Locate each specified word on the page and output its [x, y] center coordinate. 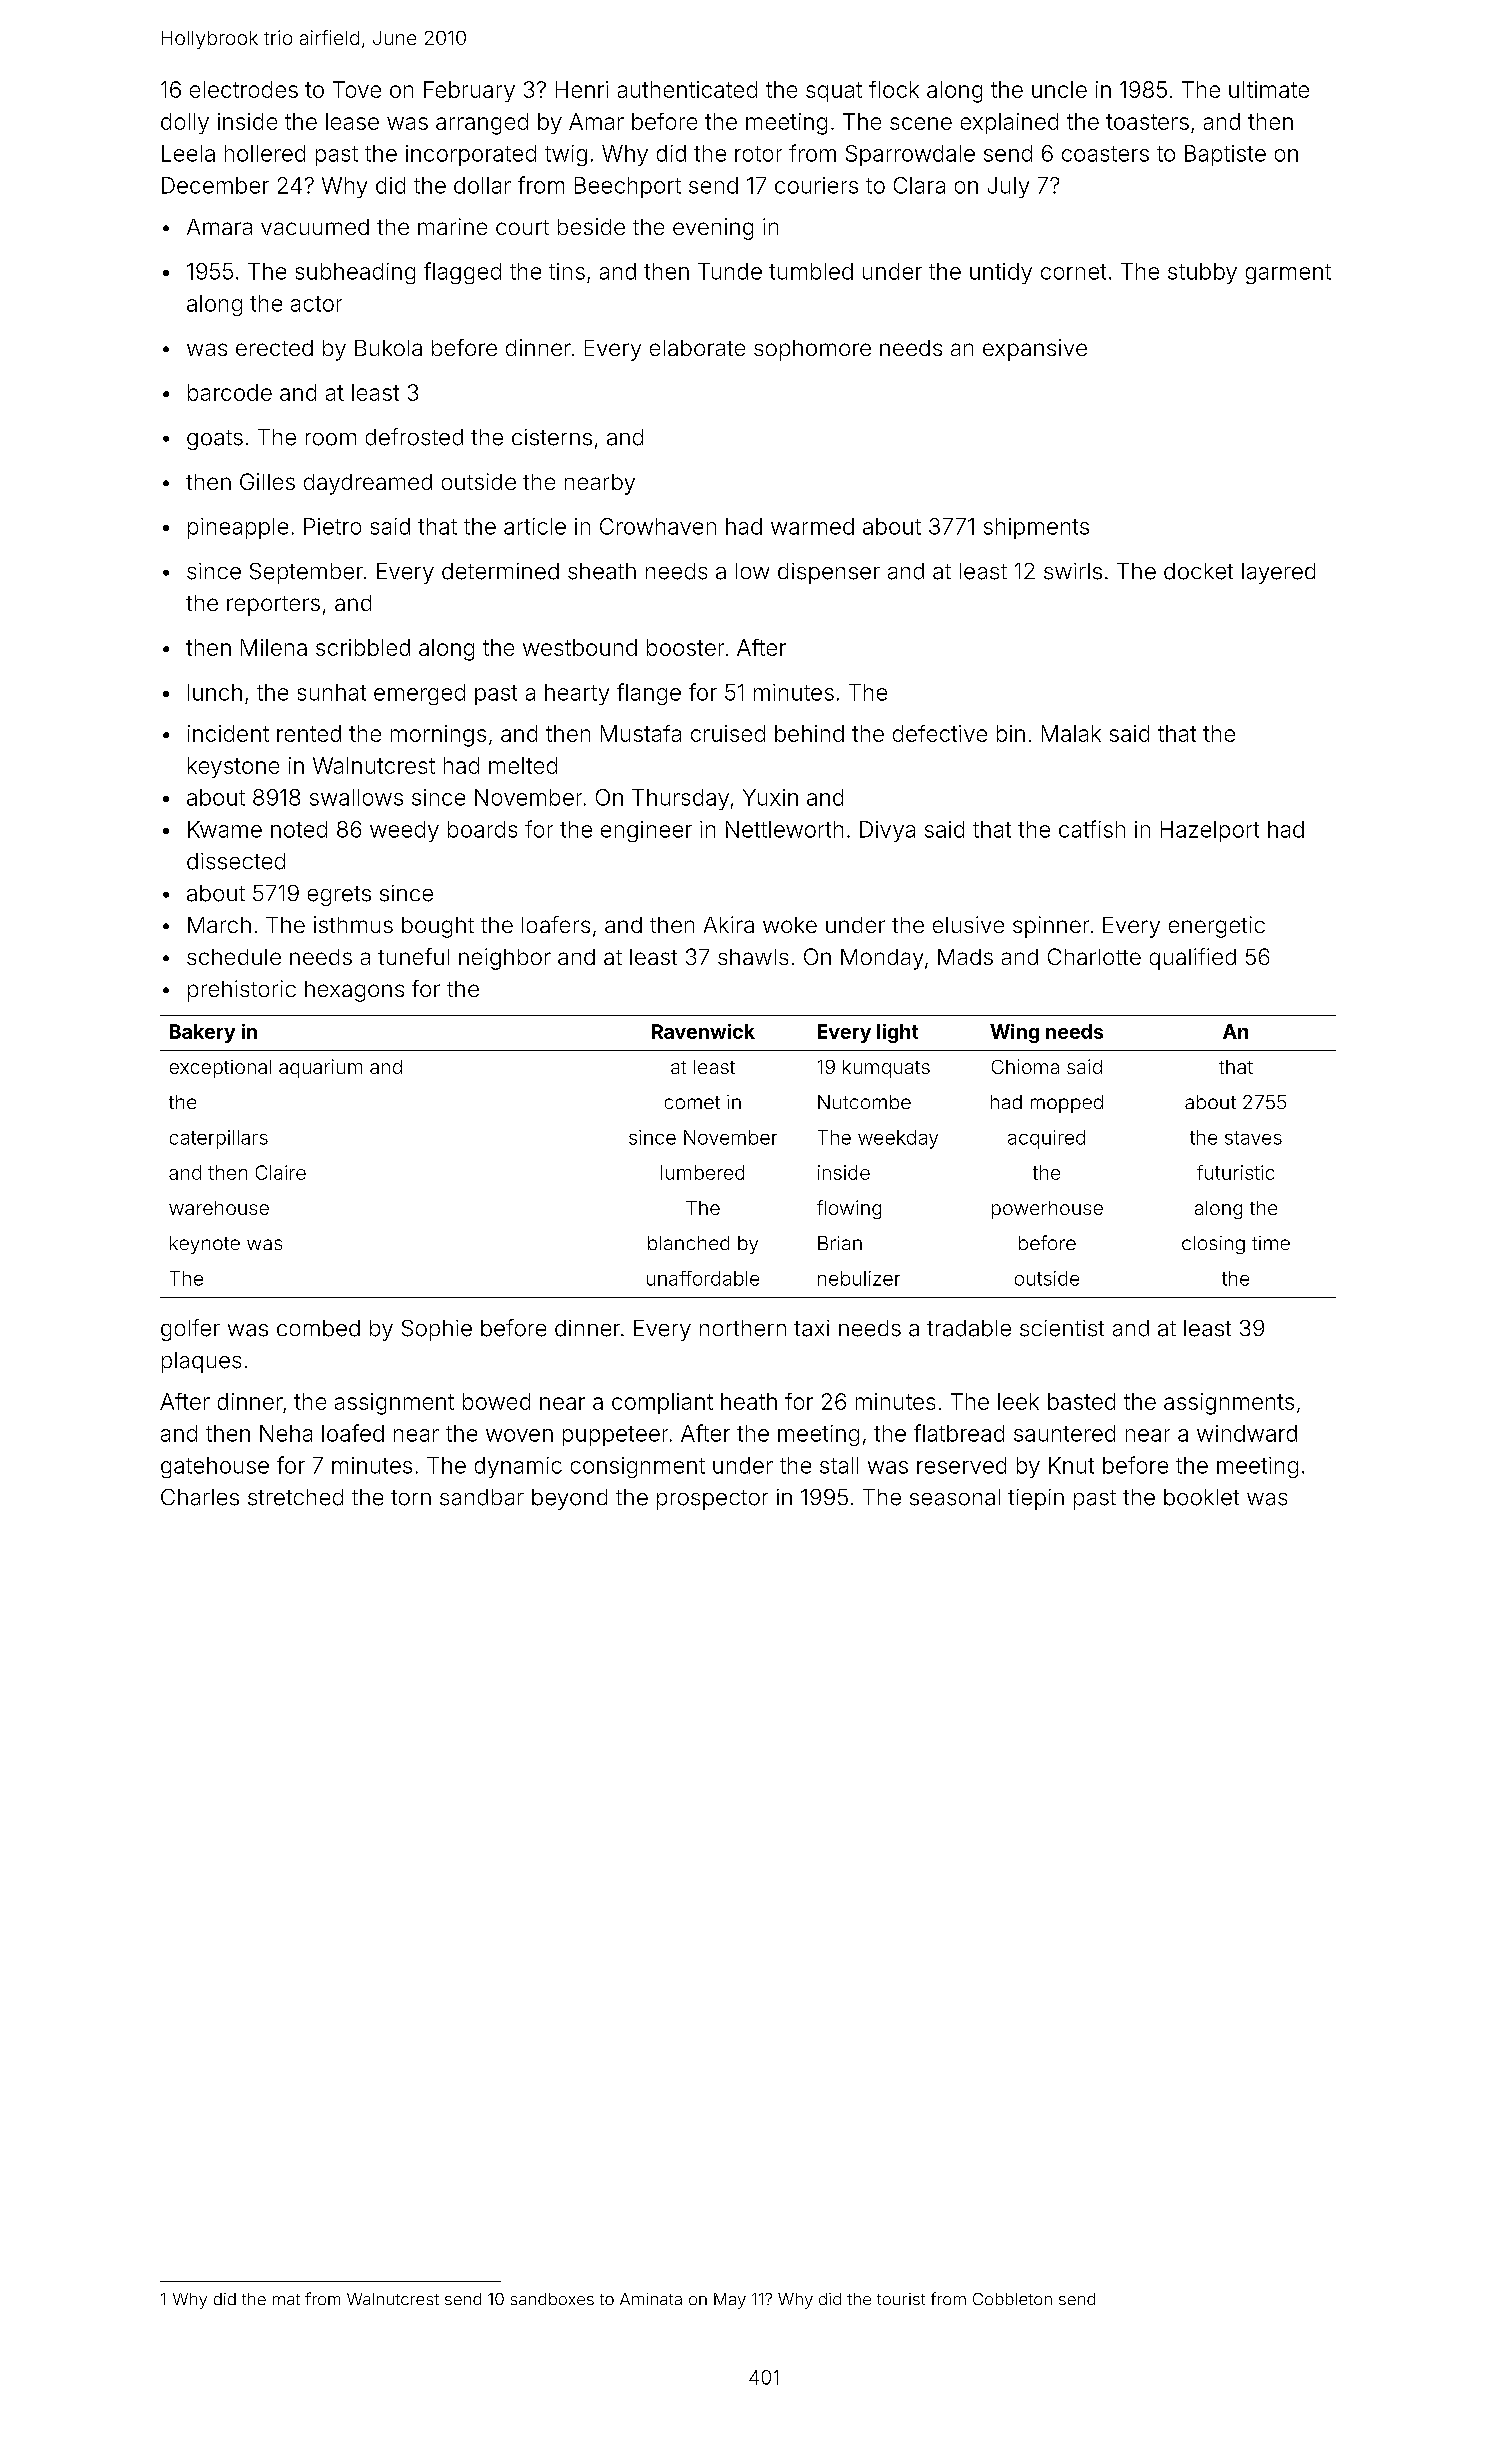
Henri [582, 89]
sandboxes [552, 2299]
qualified [1193, 959]
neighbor [505, 959]
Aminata [651, 2299]
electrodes [244, 89]
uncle [1059, 89]
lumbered [702, 1172]
